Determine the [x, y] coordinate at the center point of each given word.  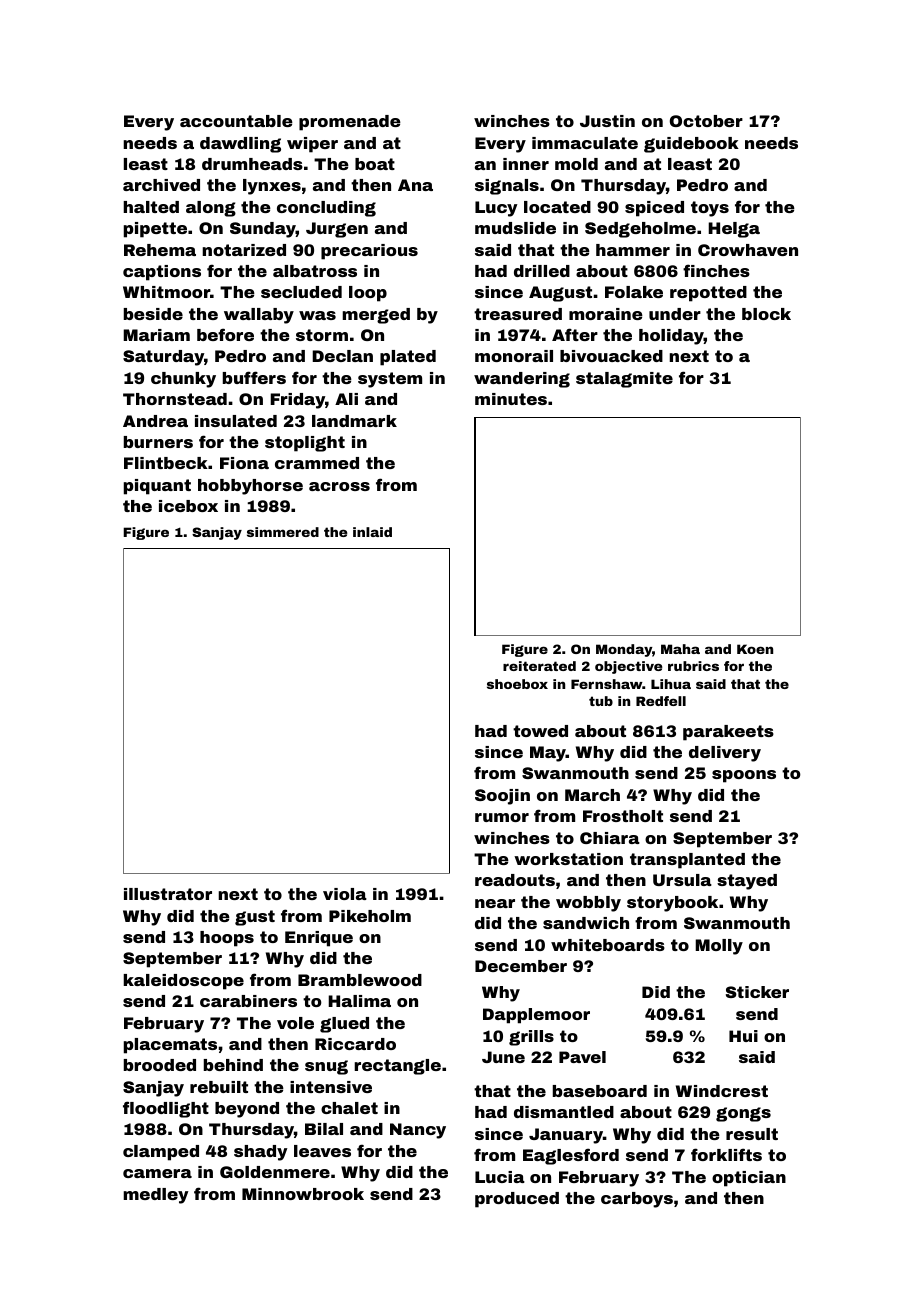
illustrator [168, 894]
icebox [188, 506]
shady [260, 1153]
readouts [515, 880]
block [766, 314]
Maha [680, 649]
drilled [542, 271]
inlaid [372, 532]
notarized [244, 250]
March [592, 795]
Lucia [500, 1177]
